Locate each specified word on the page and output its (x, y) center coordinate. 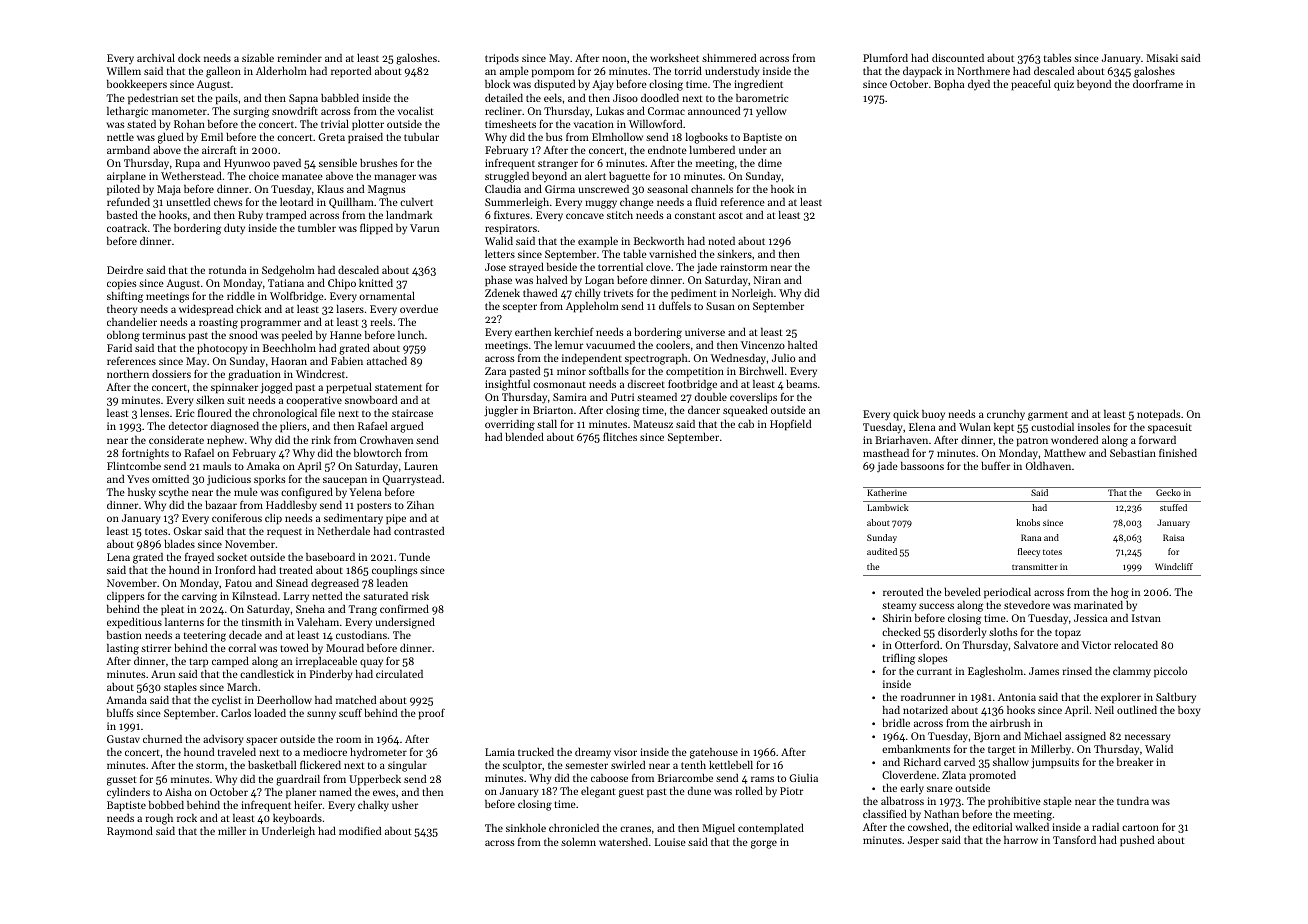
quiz (1064, 85)
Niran (767, 280)
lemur (569, 345)
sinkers (734, 254)
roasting (218, 323)
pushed (1137, 841)
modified (360, 830)
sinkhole (526, 828)
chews (228, 202)
